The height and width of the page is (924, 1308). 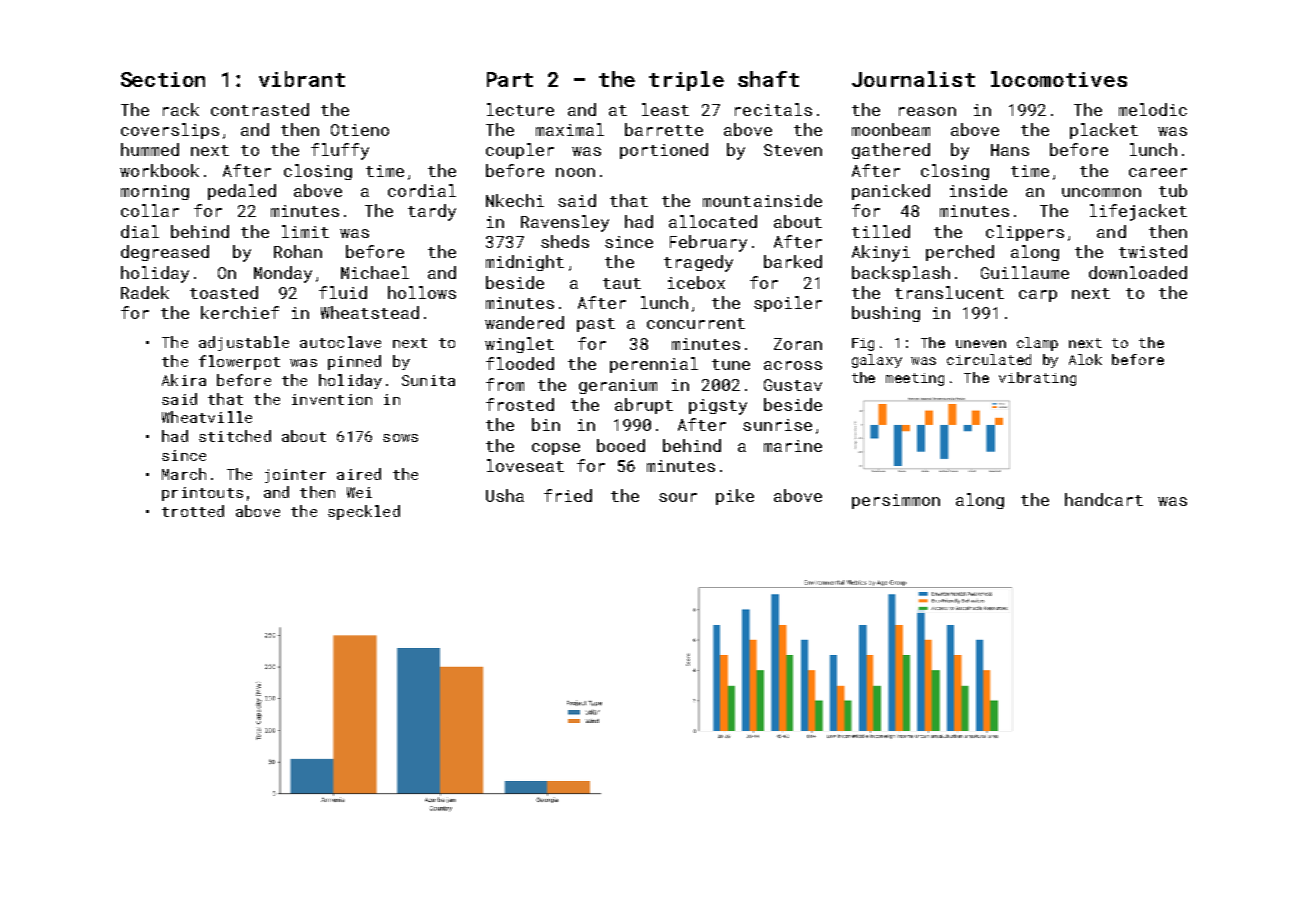 What do you see at coordinates (163, 79) in the page?
I see `Section` at bounding box center [163, 79].
